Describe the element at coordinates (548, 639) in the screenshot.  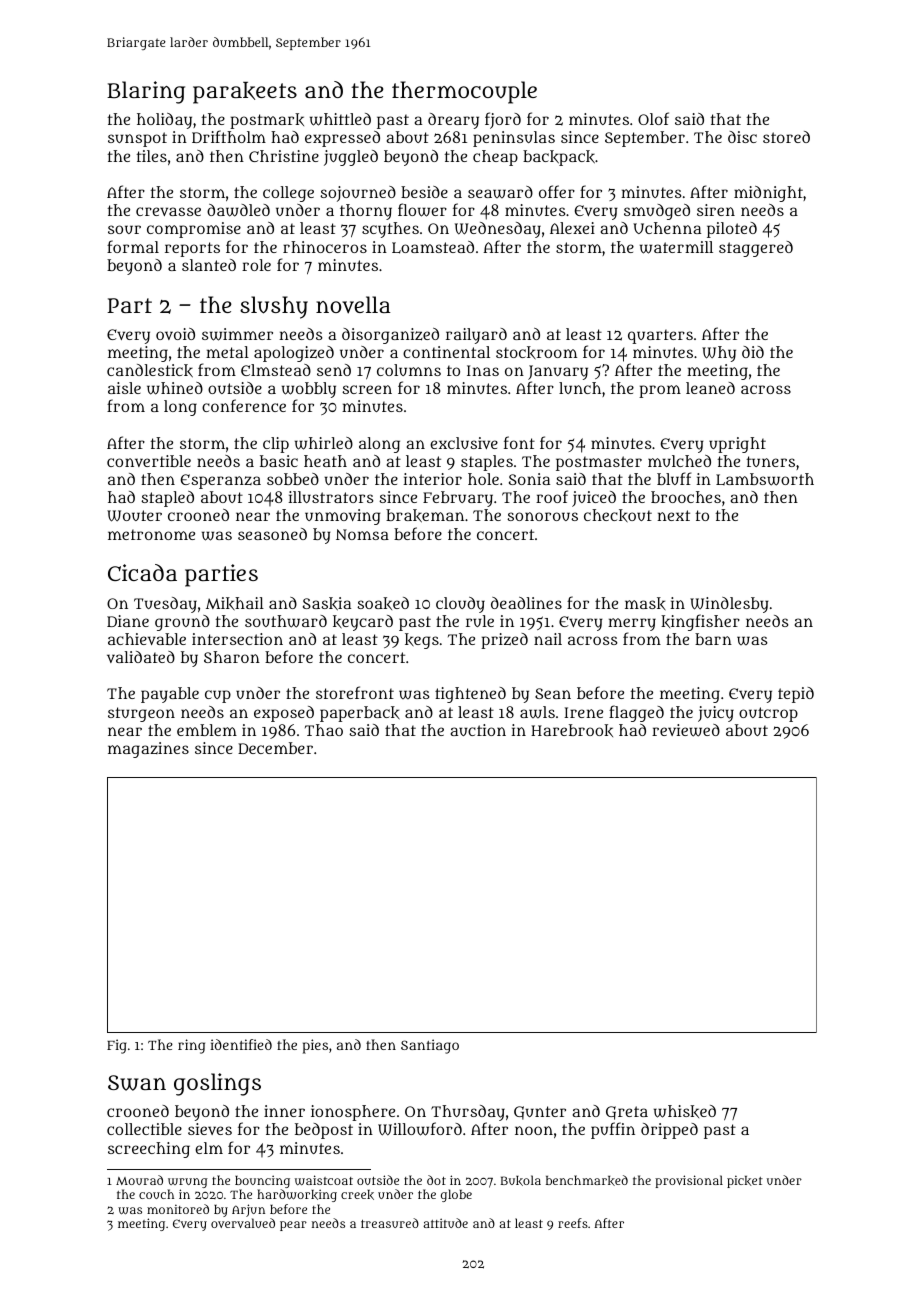
I see `nail` at that location.
